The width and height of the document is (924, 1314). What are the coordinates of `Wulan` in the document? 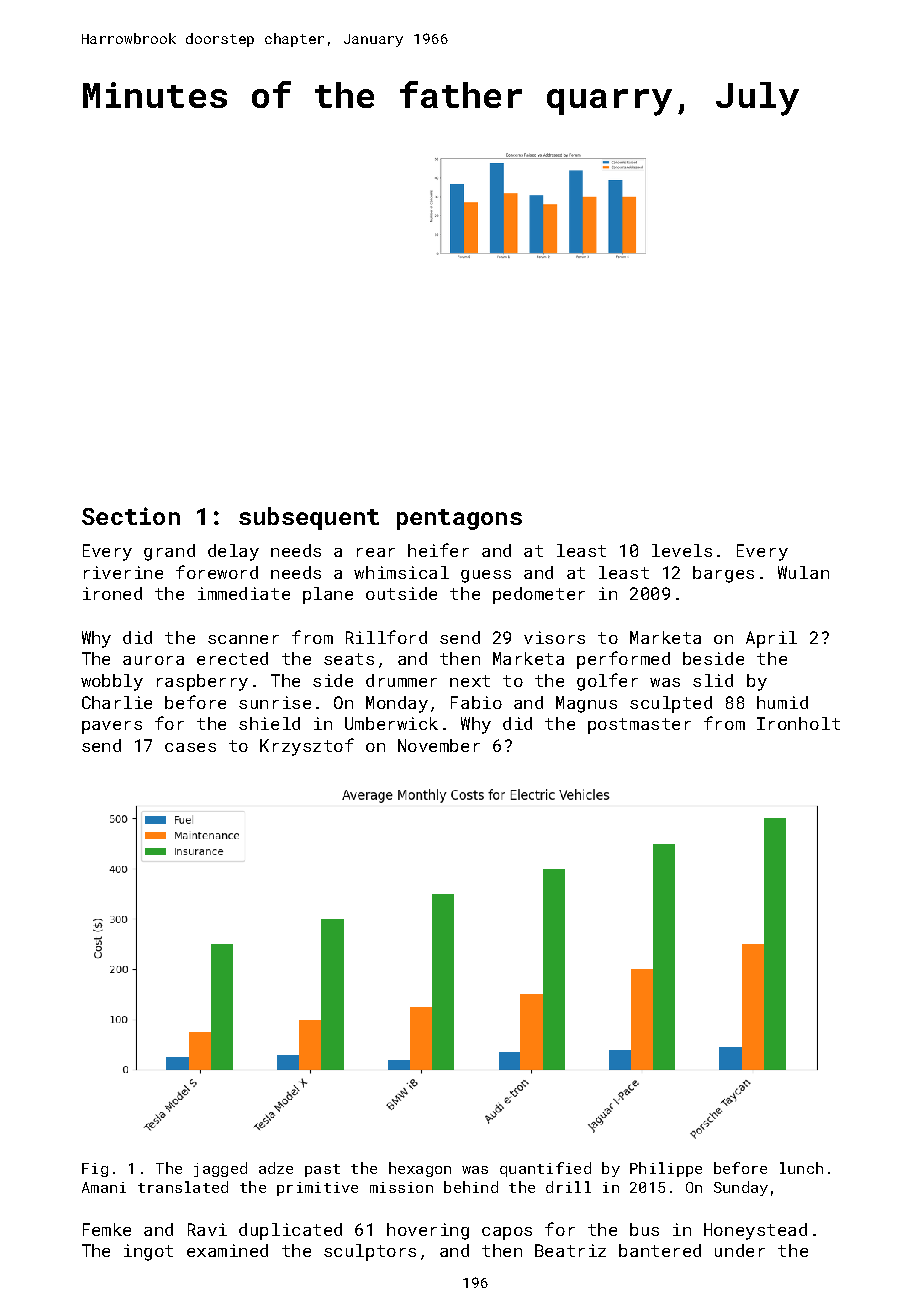 It's located at (803, 572).
